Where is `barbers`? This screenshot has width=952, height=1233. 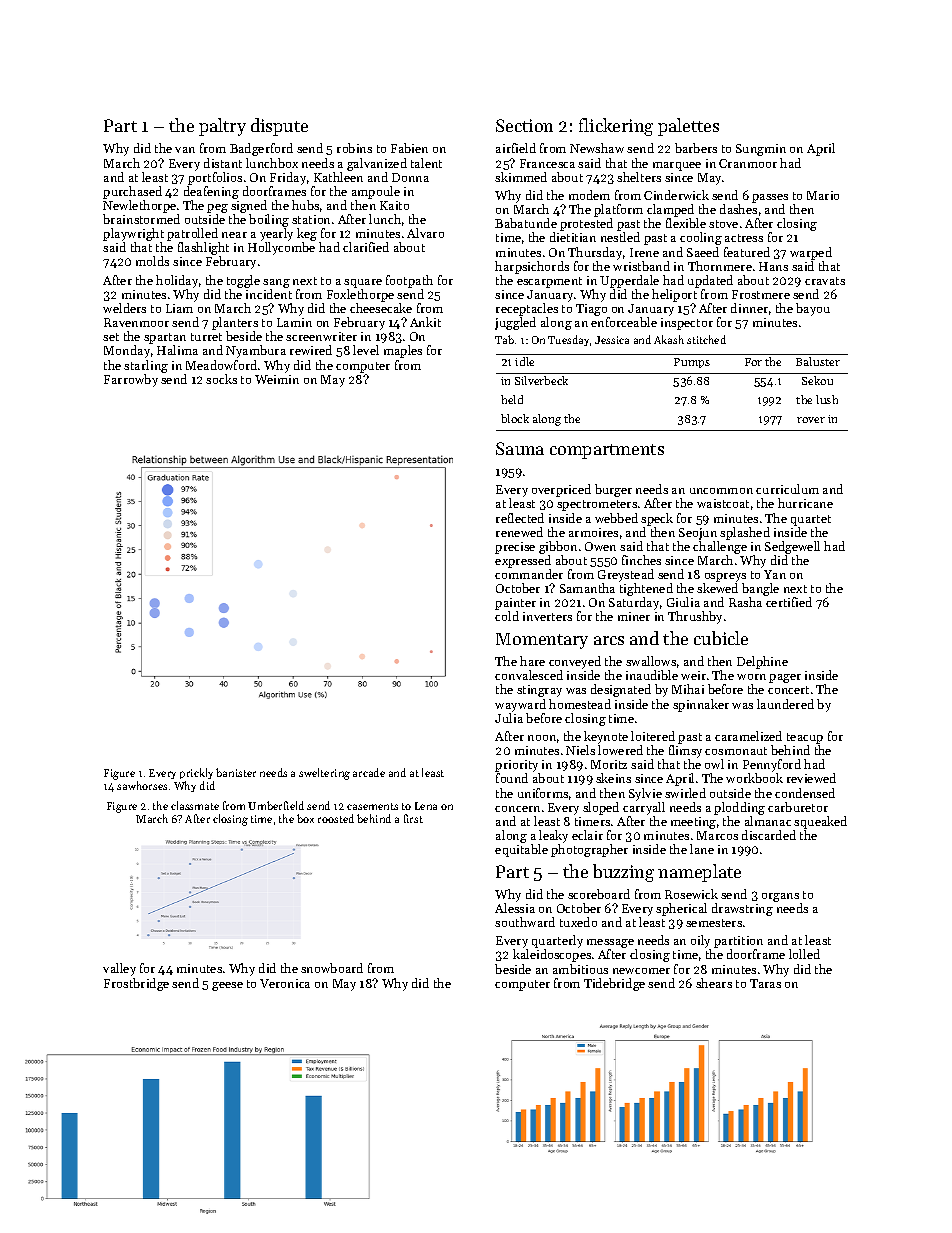 barbers is located at coordinates (696, 148).
